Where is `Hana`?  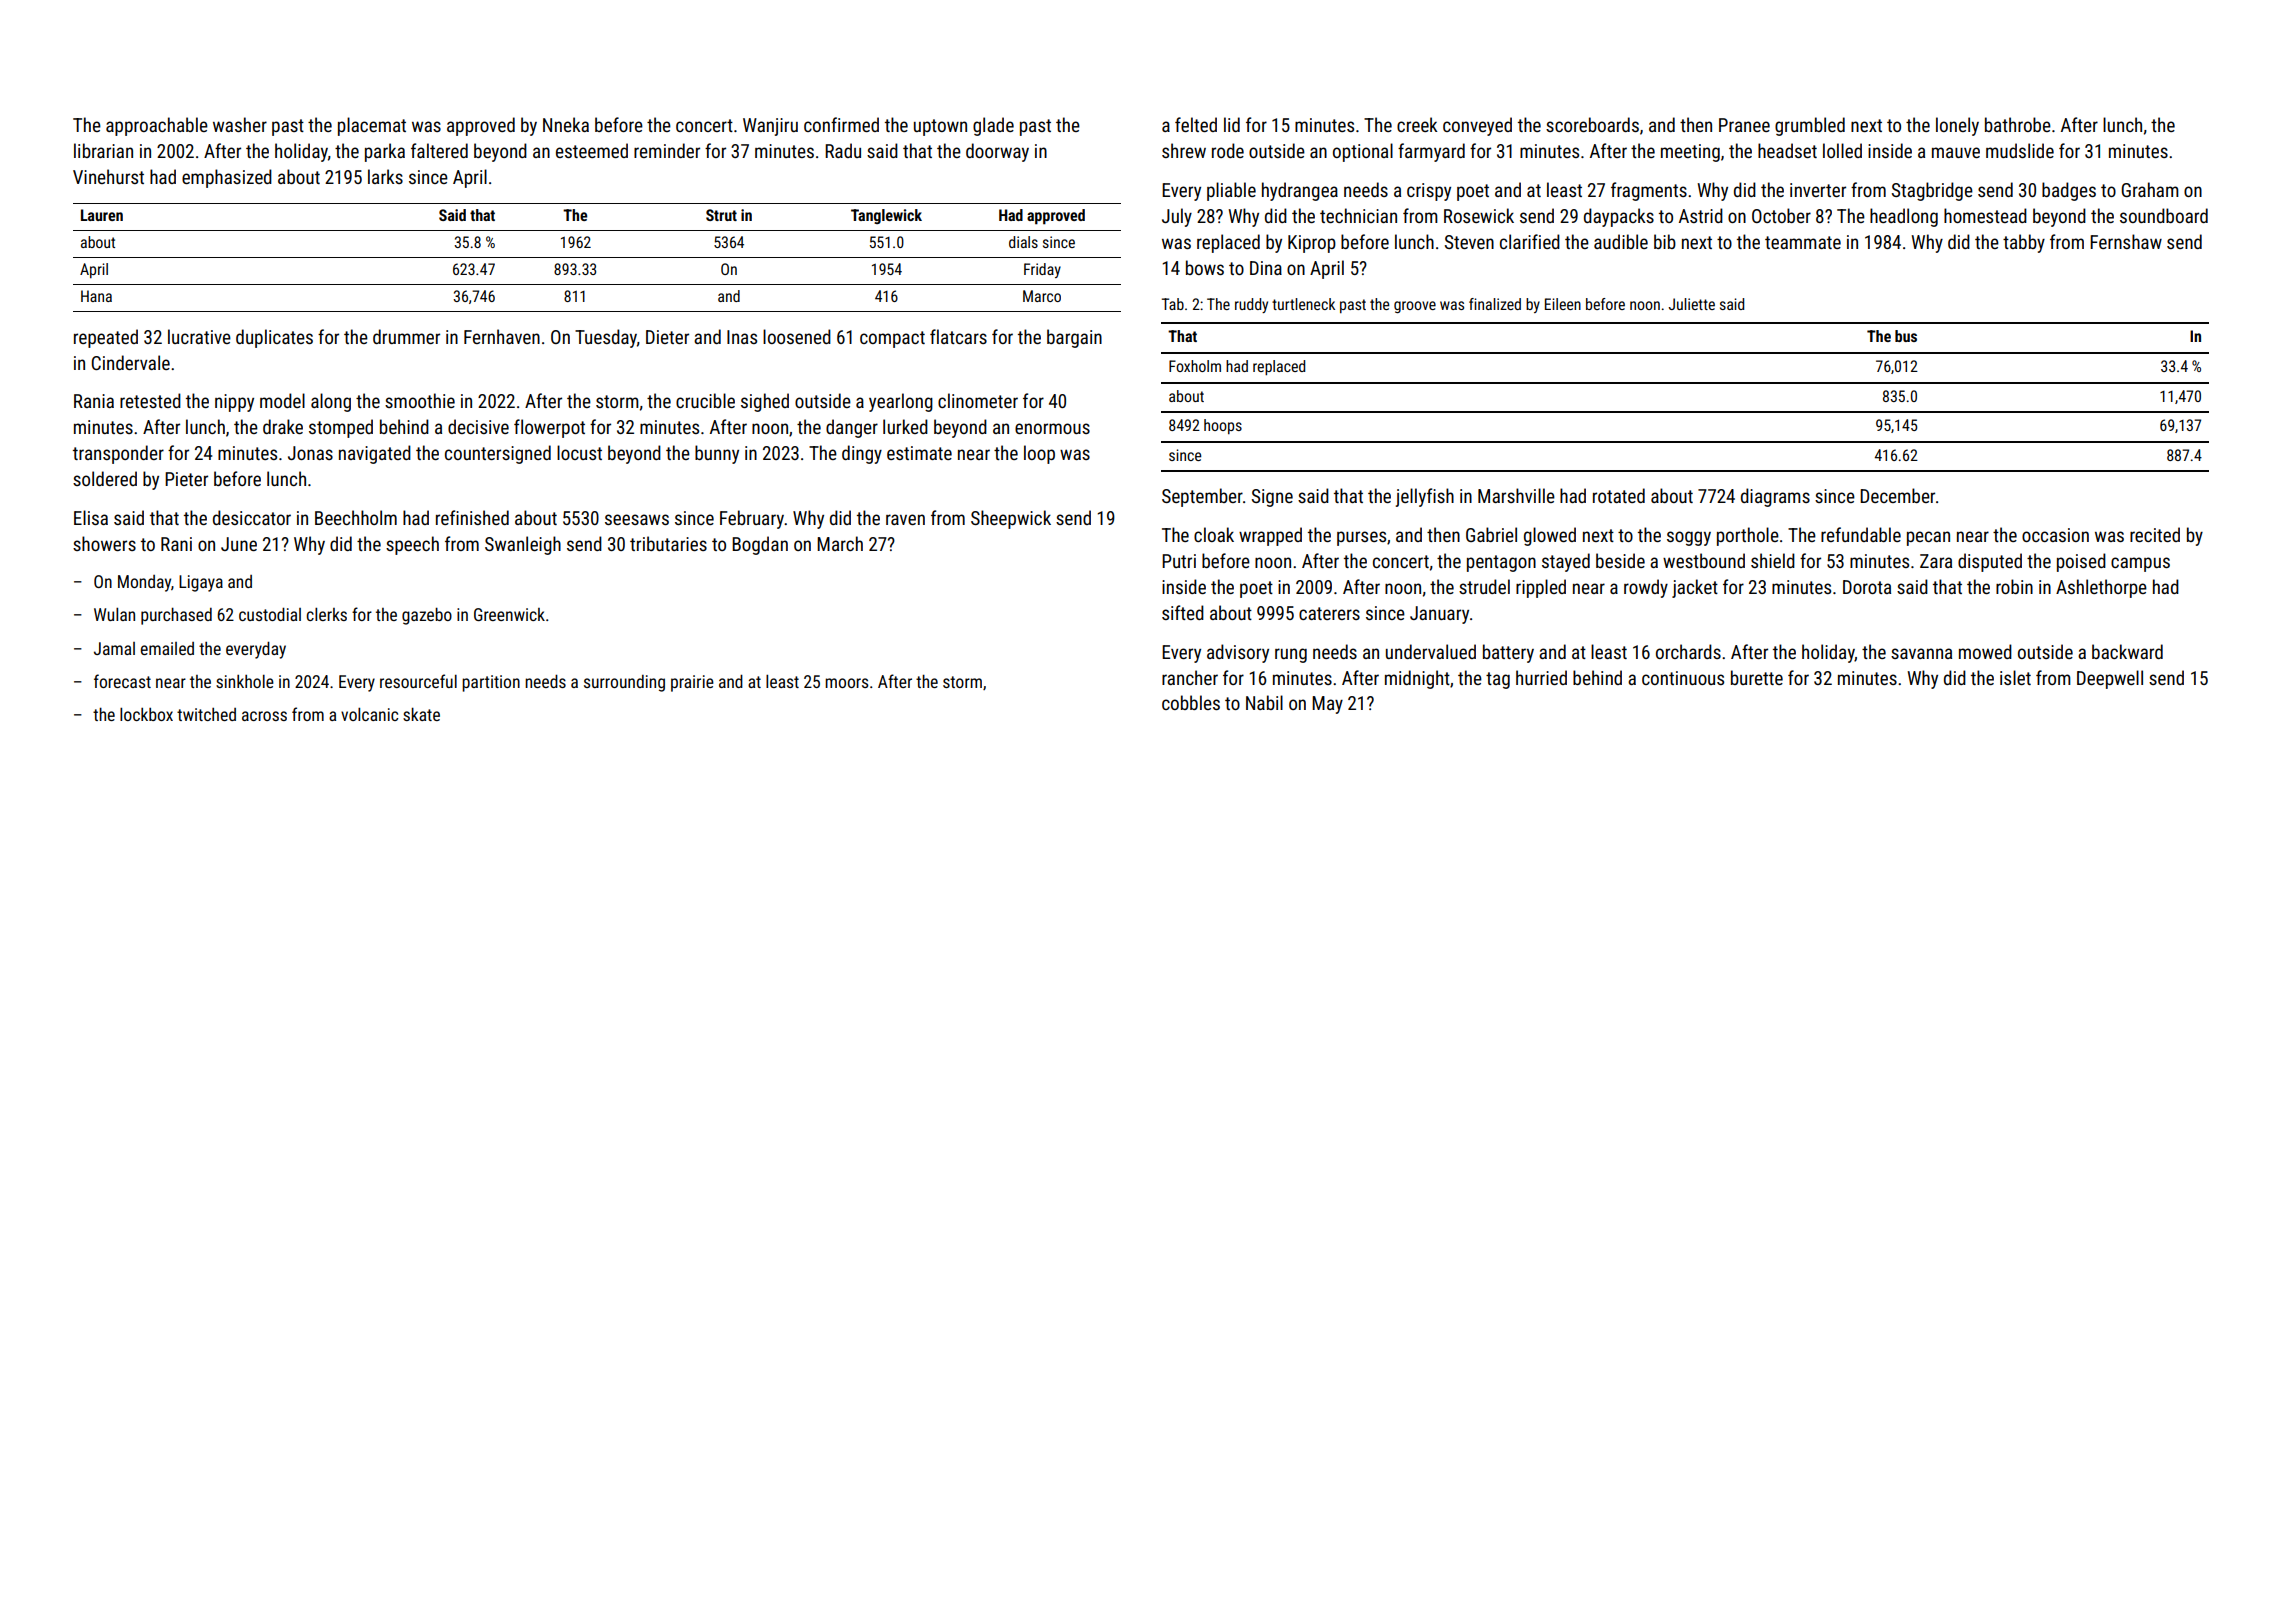 Hana is located at coordinates (96, 296).
